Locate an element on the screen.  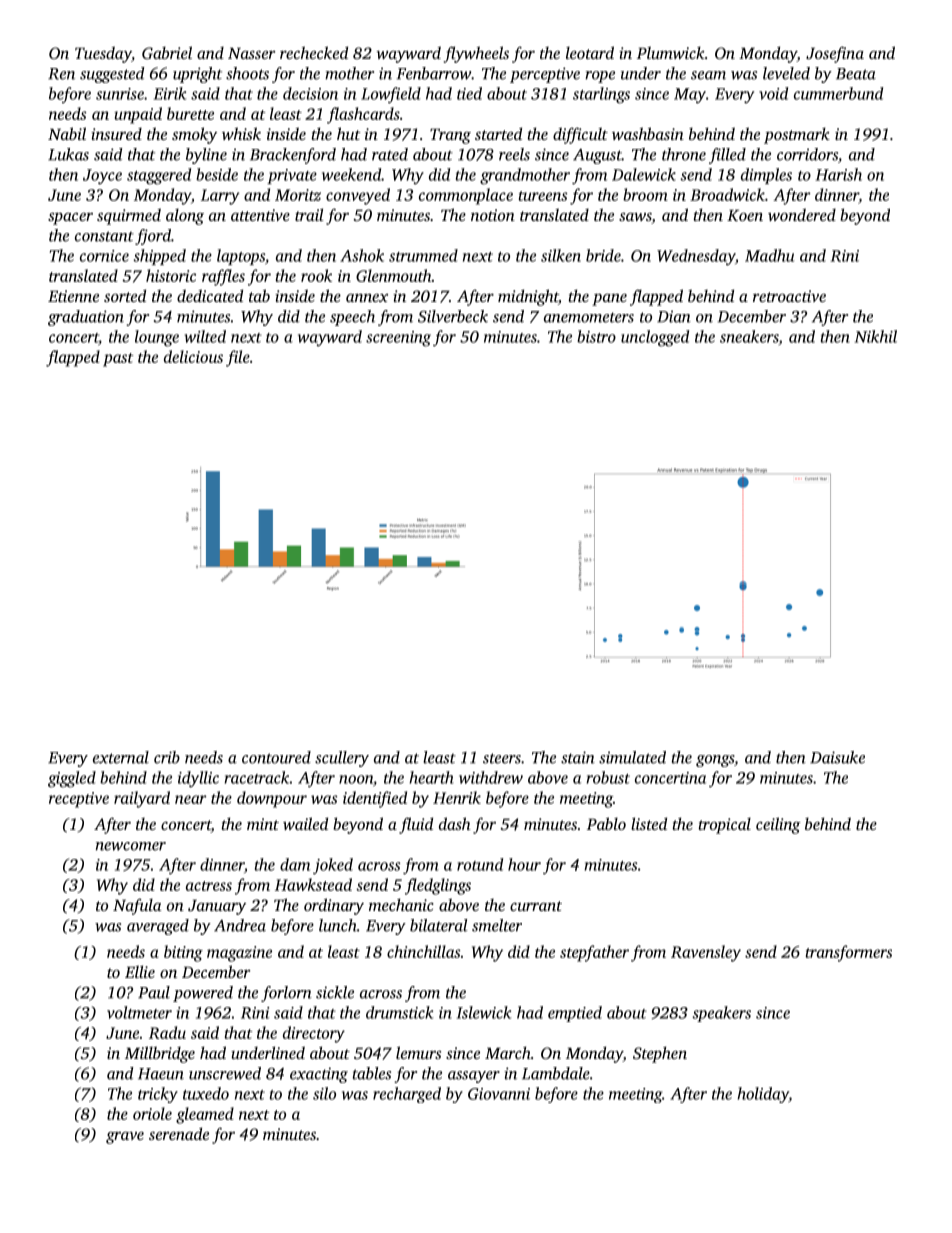
grave is located at coordinates (125, 1138).
